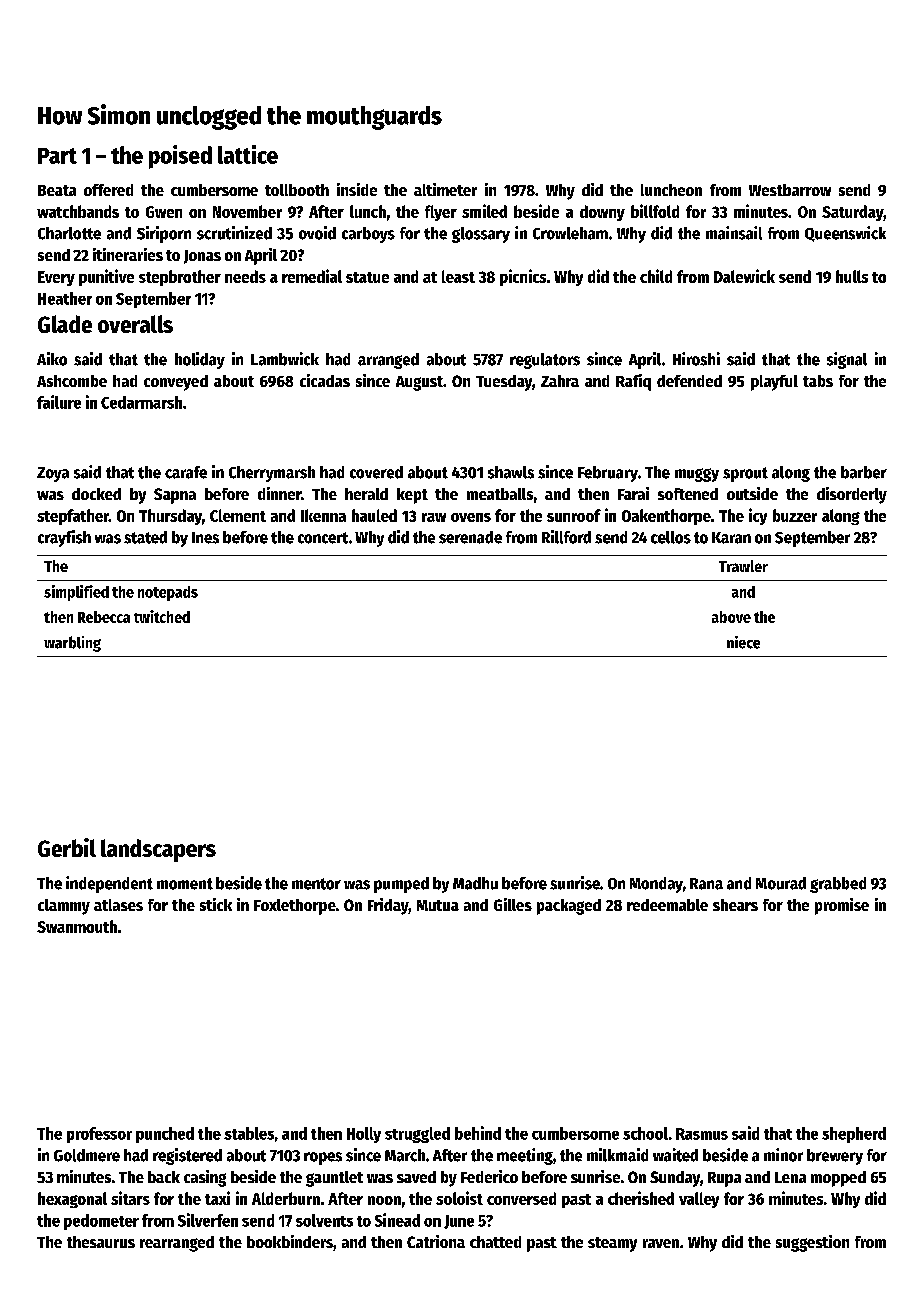 Image resolution: width=924 pixels, height=1308 pixels. What do you see at coordinates (655, 211) in the document?
I see `billfold` at bounding box center [655, 211].
